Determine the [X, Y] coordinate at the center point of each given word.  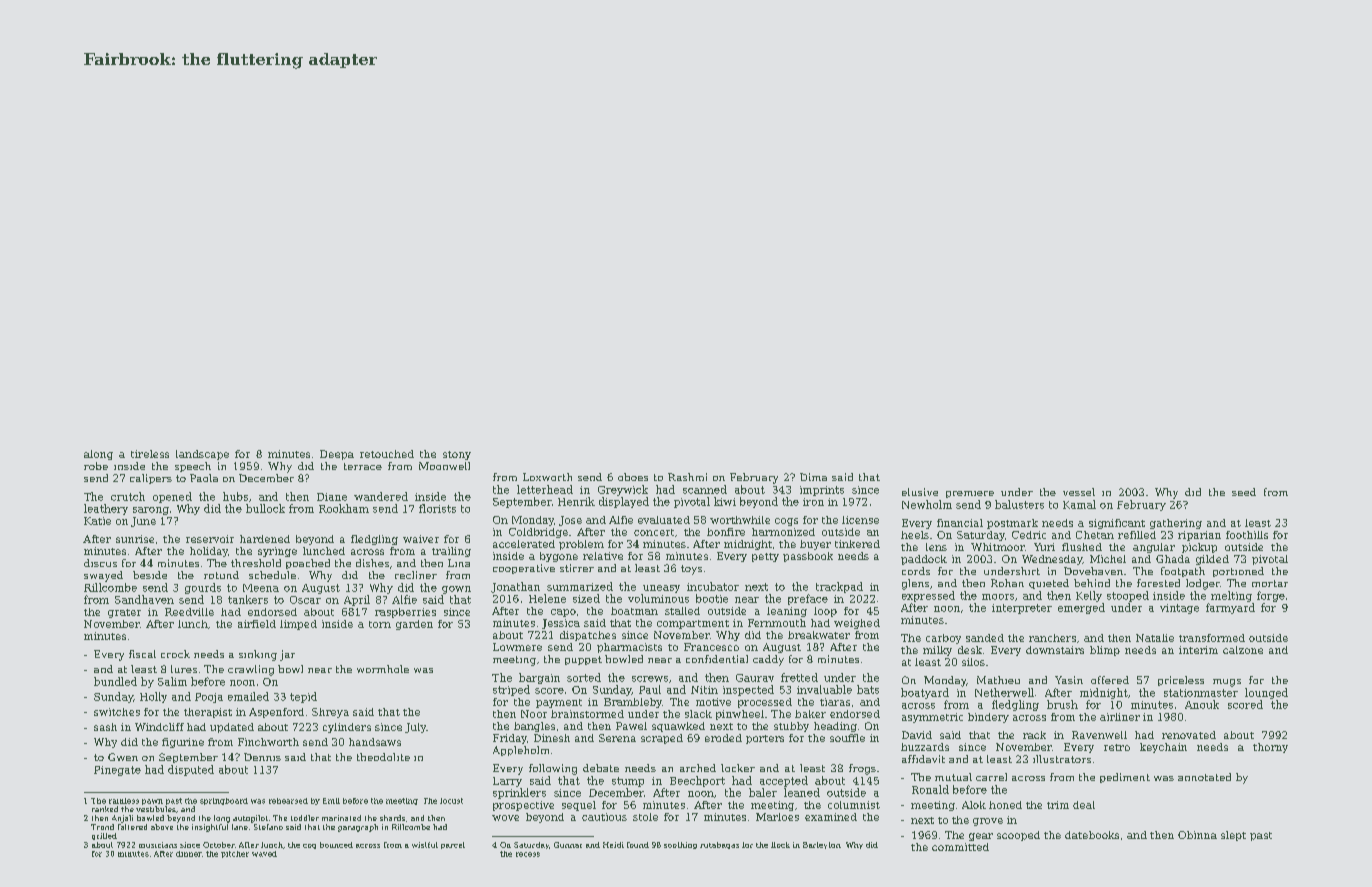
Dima [813, 477]
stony [457, 455]
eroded [723, 738]
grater [124, 613]
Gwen [123, 757]
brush [1062, 704]
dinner [189, 854]
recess [528, 854]
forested [1158, 583]
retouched [387, 454]
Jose [570, 521]
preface [808, 599]
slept [1233, 836]
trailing [451, 552]
